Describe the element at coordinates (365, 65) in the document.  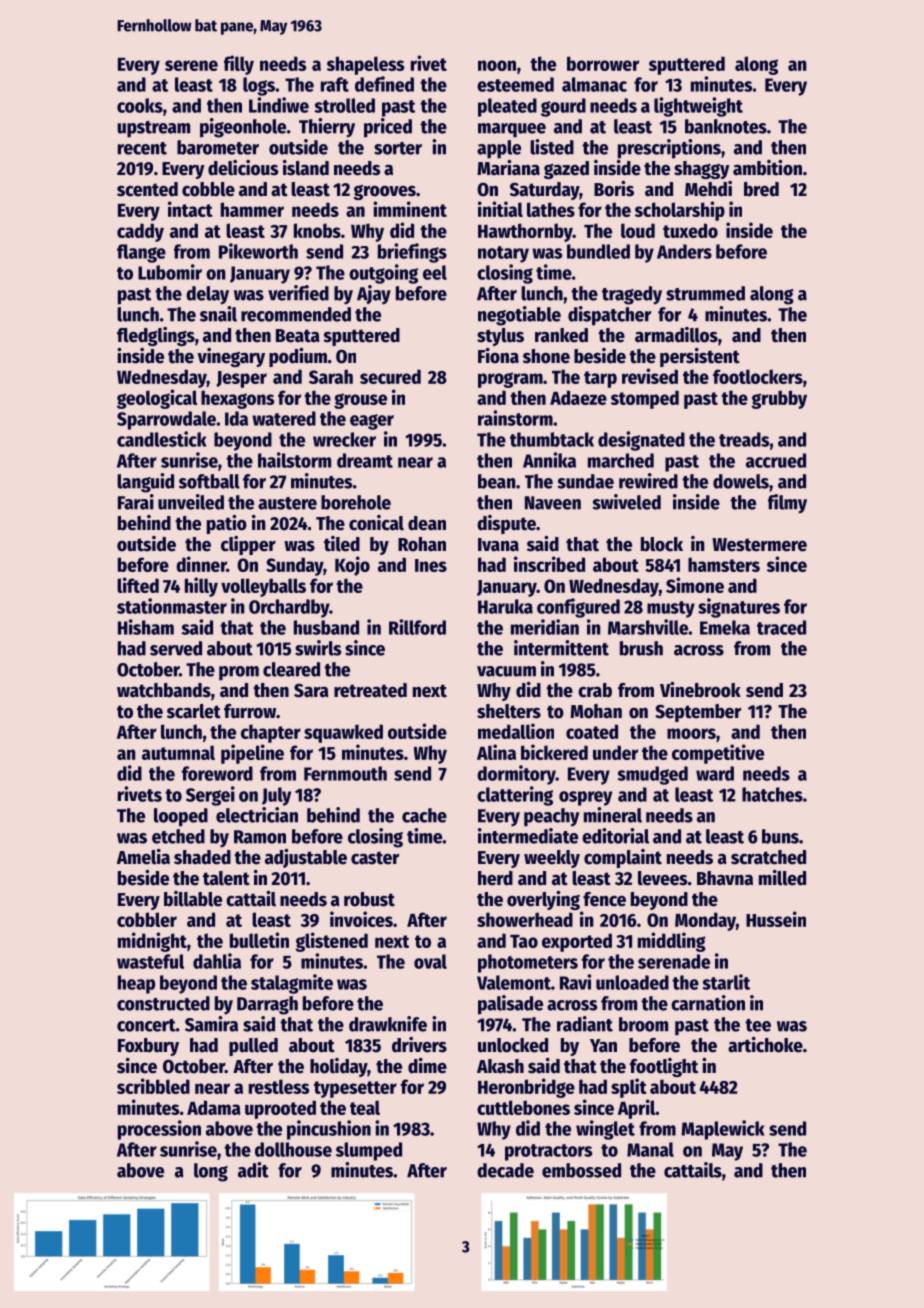
I see `shapeless` at that location.
